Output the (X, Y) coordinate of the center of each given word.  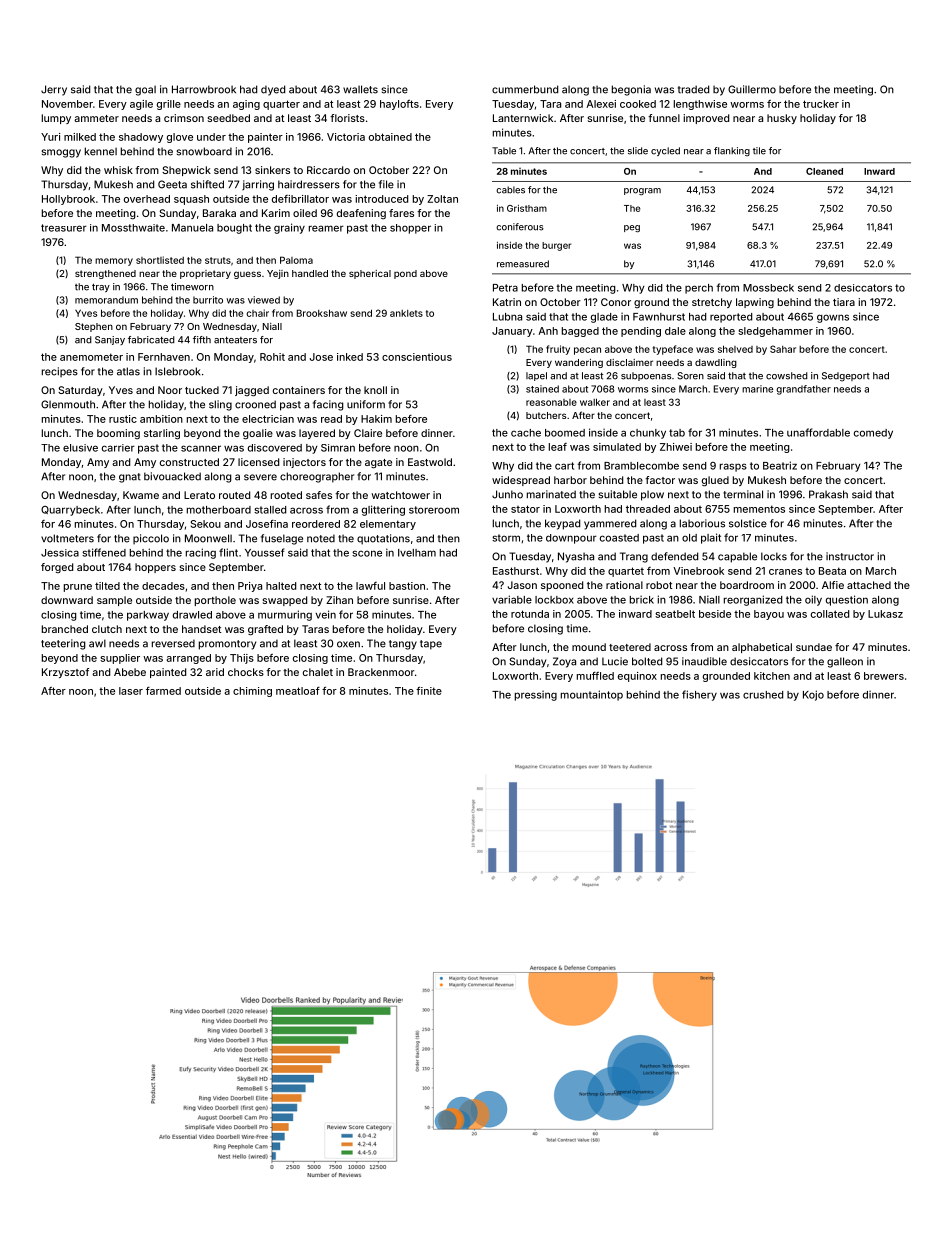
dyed (273, 90)
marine (757, 389)
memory (114, 262)
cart (564, 466)
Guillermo (752, 89)
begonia (631, 90)
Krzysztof (65, 673)
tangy (403, 645)
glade (604, 318)
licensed (258, 462)
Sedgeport (846, 377)
